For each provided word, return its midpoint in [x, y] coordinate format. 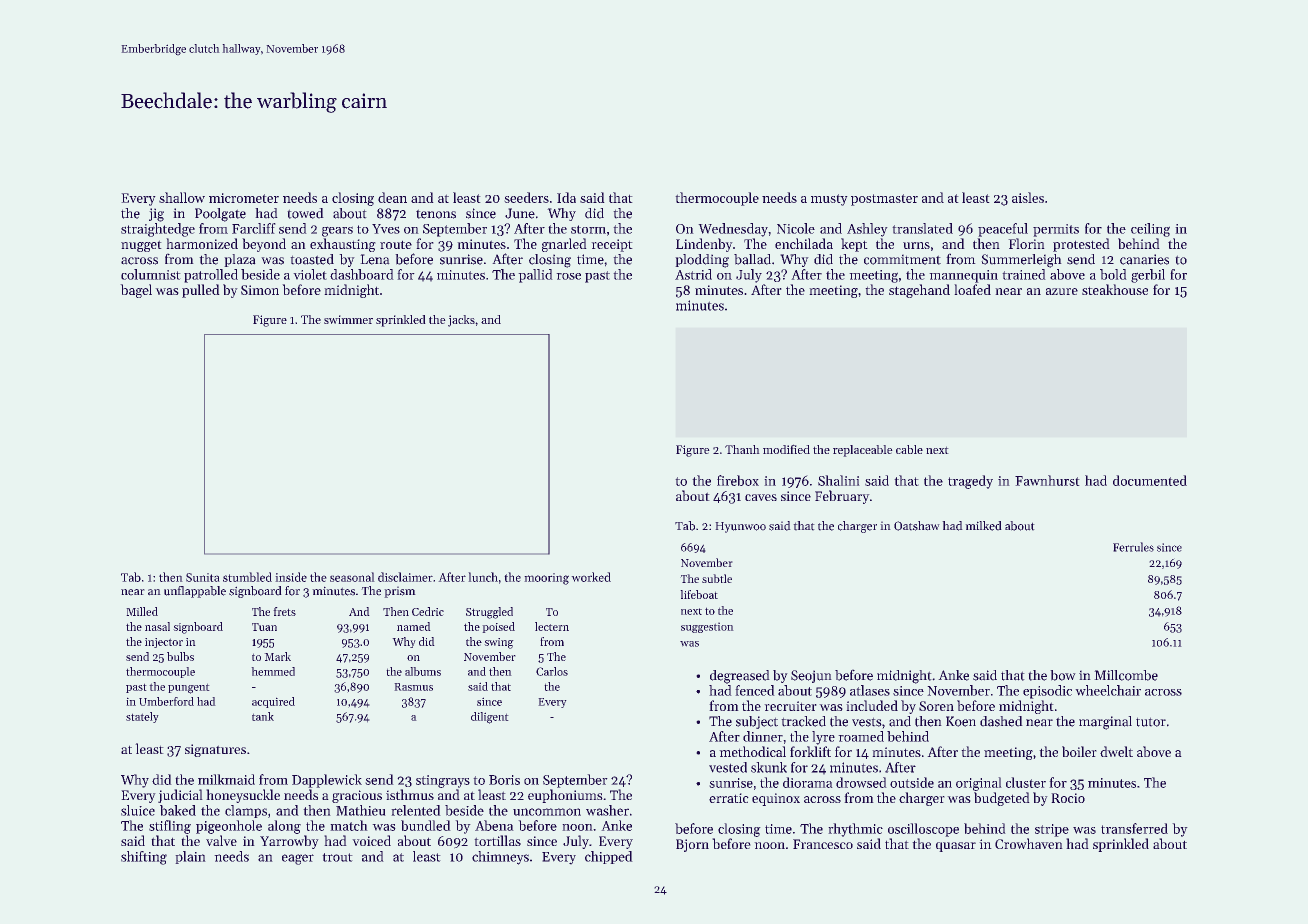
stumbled [247, 577]
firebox [738, 480]
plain [190, 857]
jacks [461, 321]
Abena [494, 825]
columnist [151, 274]
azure [1062, 291]
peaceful [1003, 230]
